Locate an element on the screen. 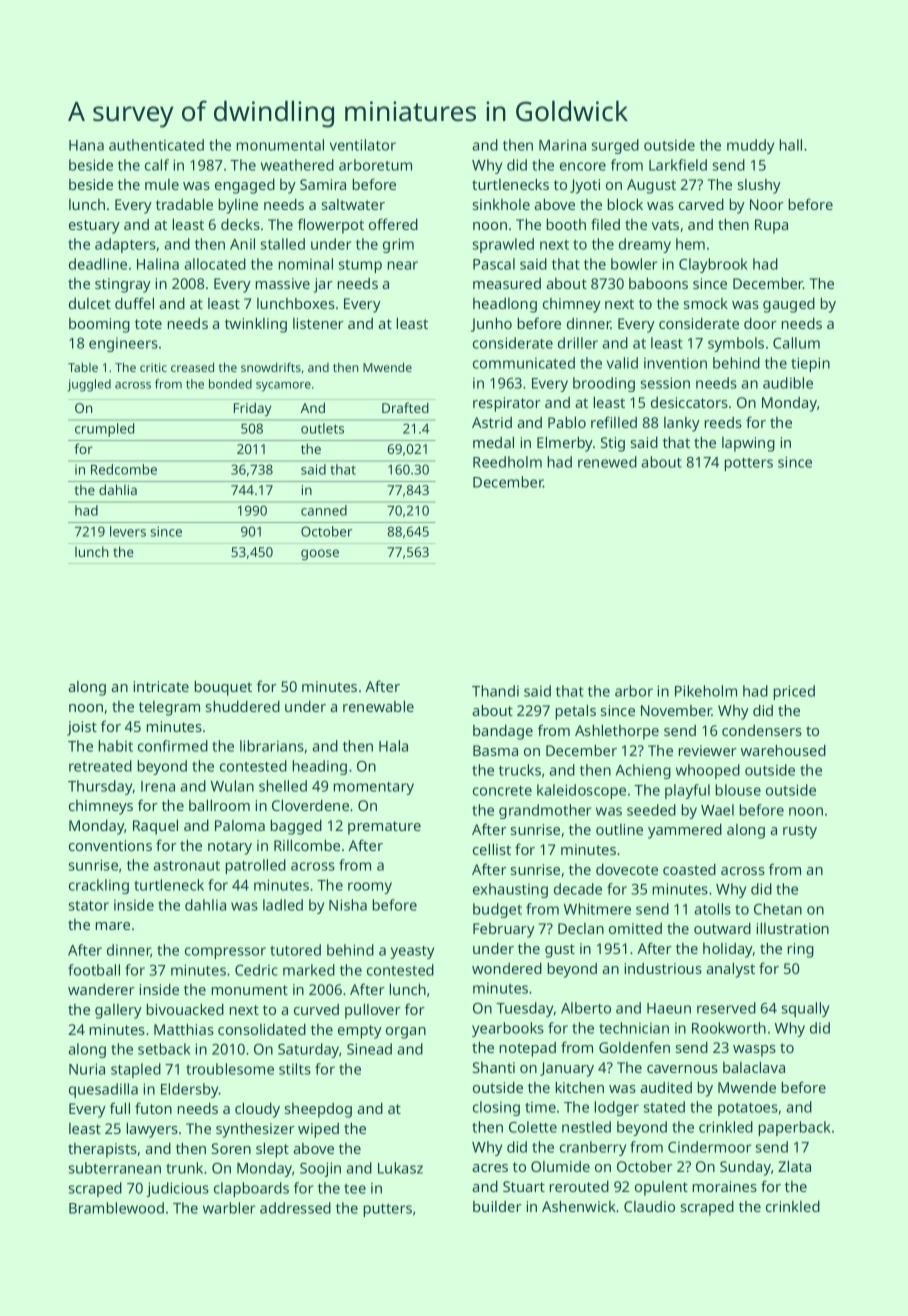 This screenshot has height=1316, width=908. Colette is located at coordinates (533, 1127).
